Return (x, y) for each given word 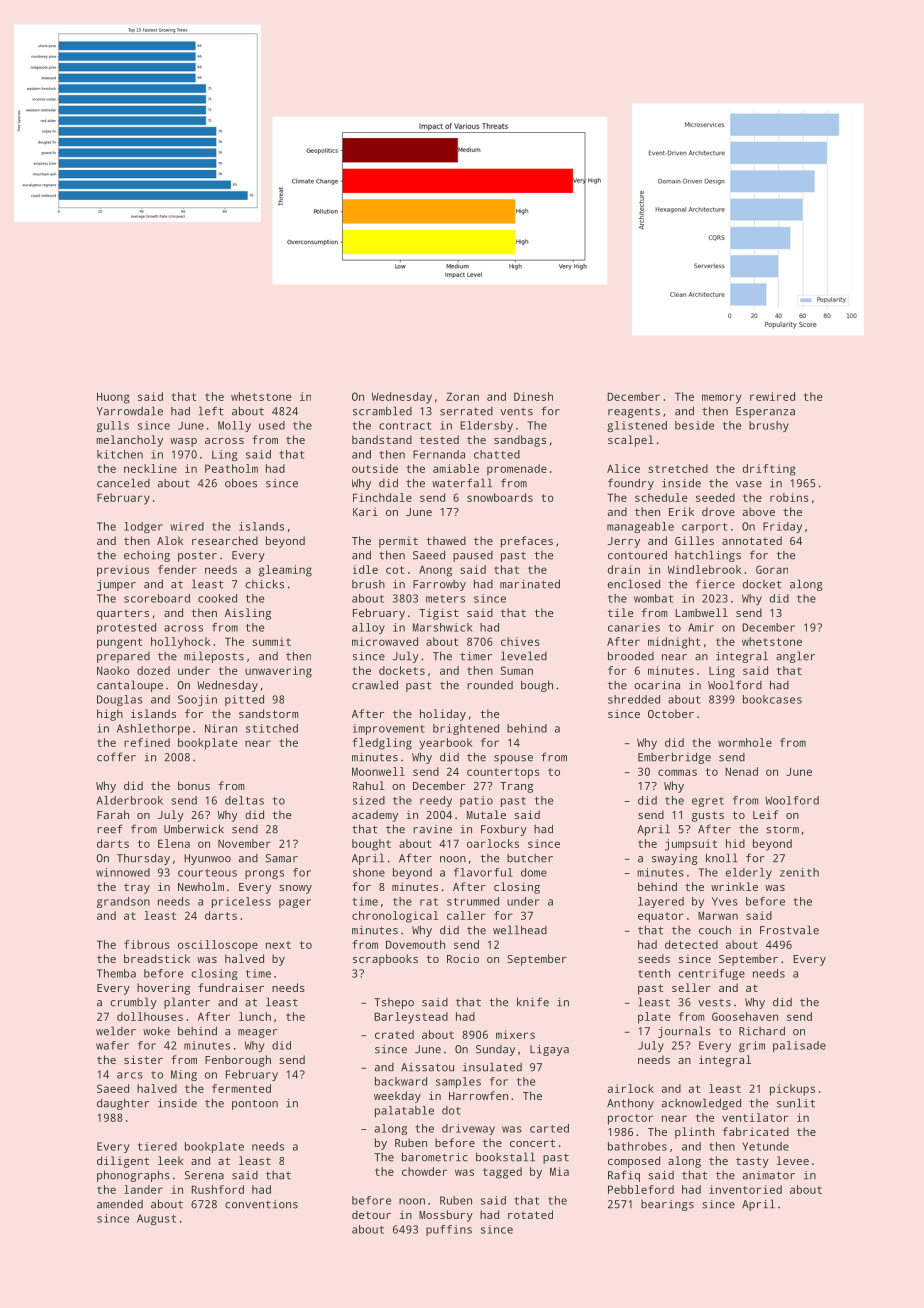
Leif (765, 814)
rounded (490, 685)
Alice (623, 468)
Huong (113, 398)
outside (375, 468)
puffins (449, 1230)
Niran (221, 728)
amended (120, 1204)
